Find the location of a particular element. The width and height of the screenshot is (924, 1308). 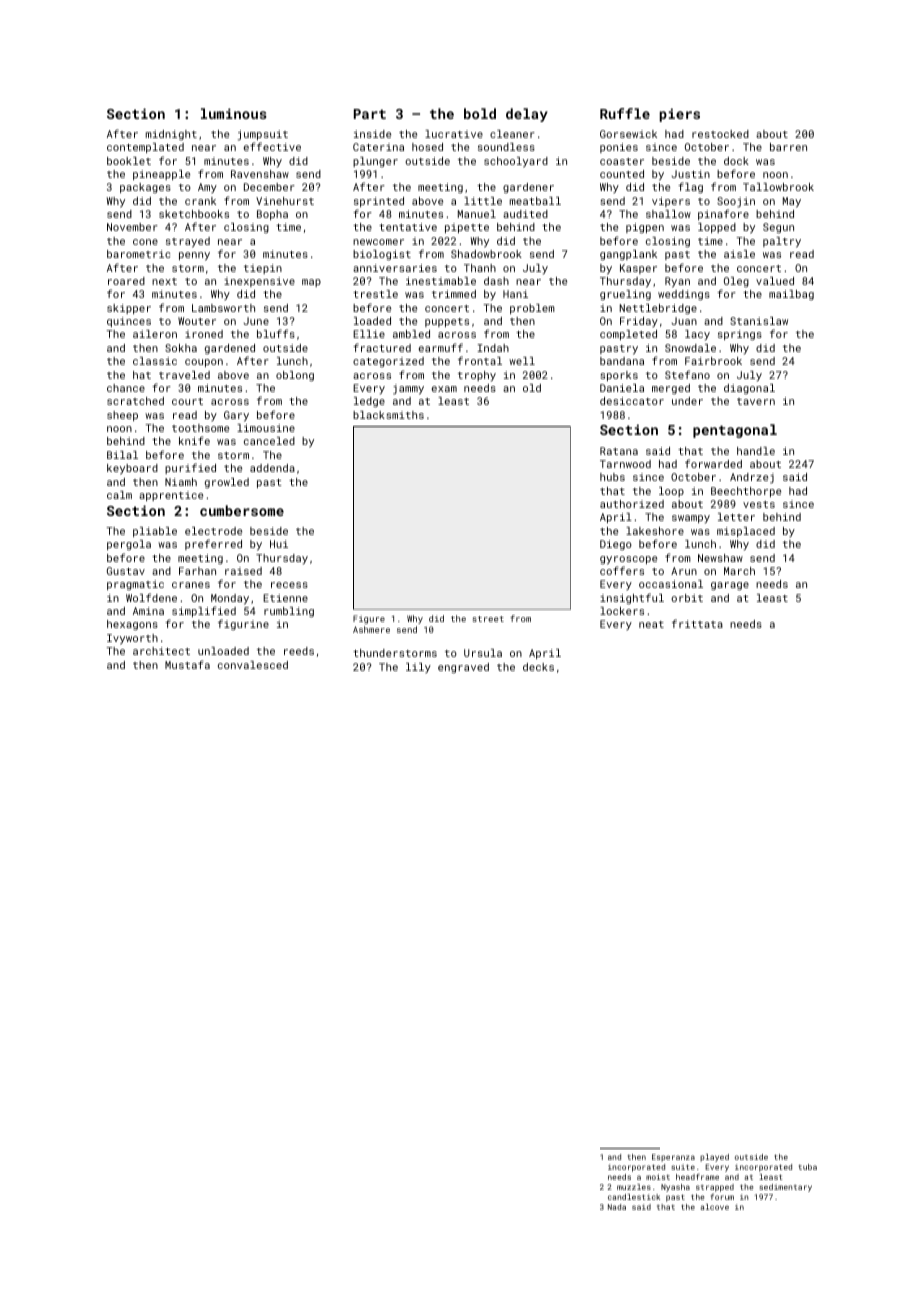

lily is located at coordinates (418, 668).
